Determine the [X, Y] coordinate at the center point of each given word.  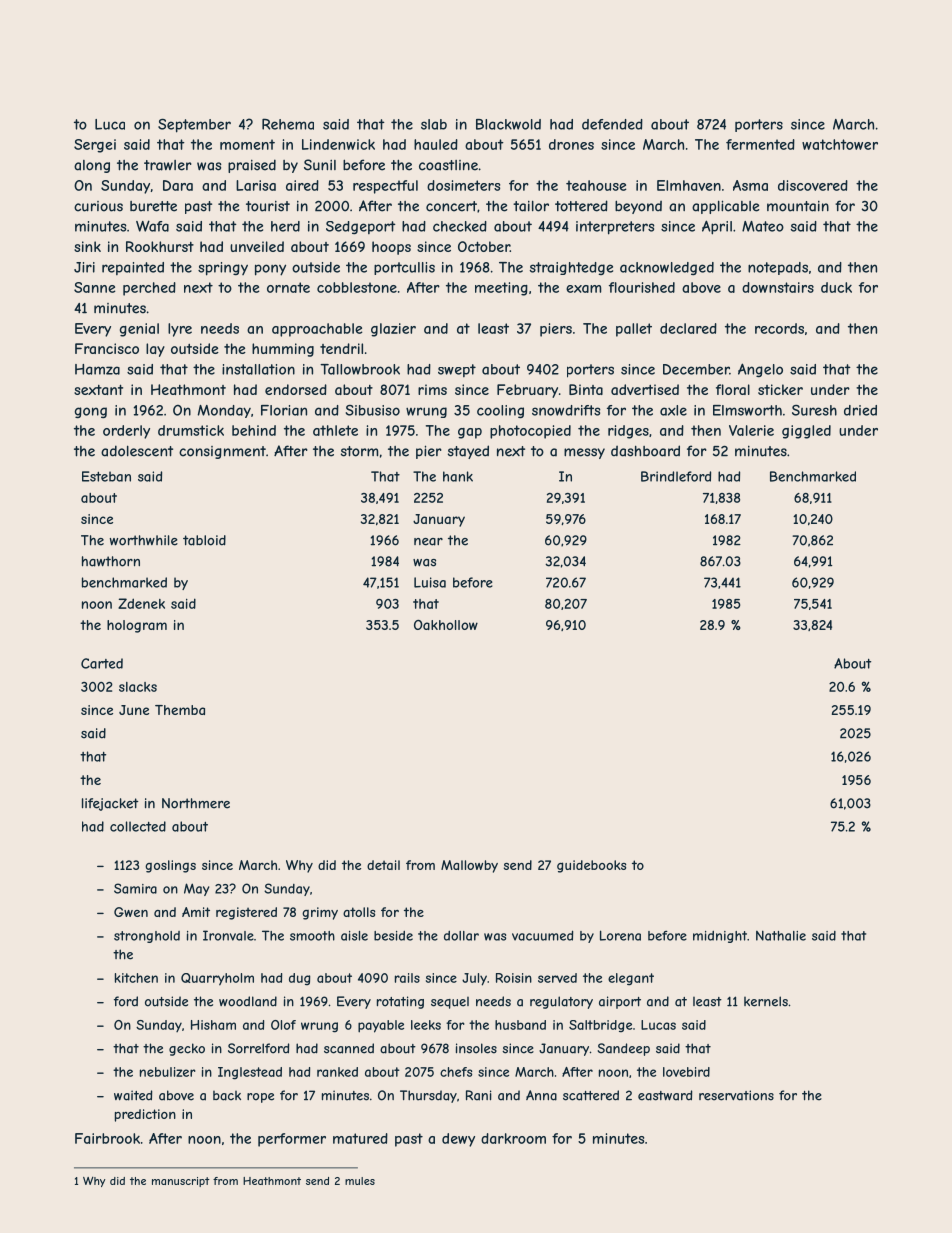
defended [612, 124]
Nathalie [781, 935]
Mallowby [469, 866]
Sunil [320, 165]
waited [133, 1095]
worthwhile [144, 540]
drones [571, 144]
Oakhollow [446, 625]
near [428, 542]
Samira [135, 888]
